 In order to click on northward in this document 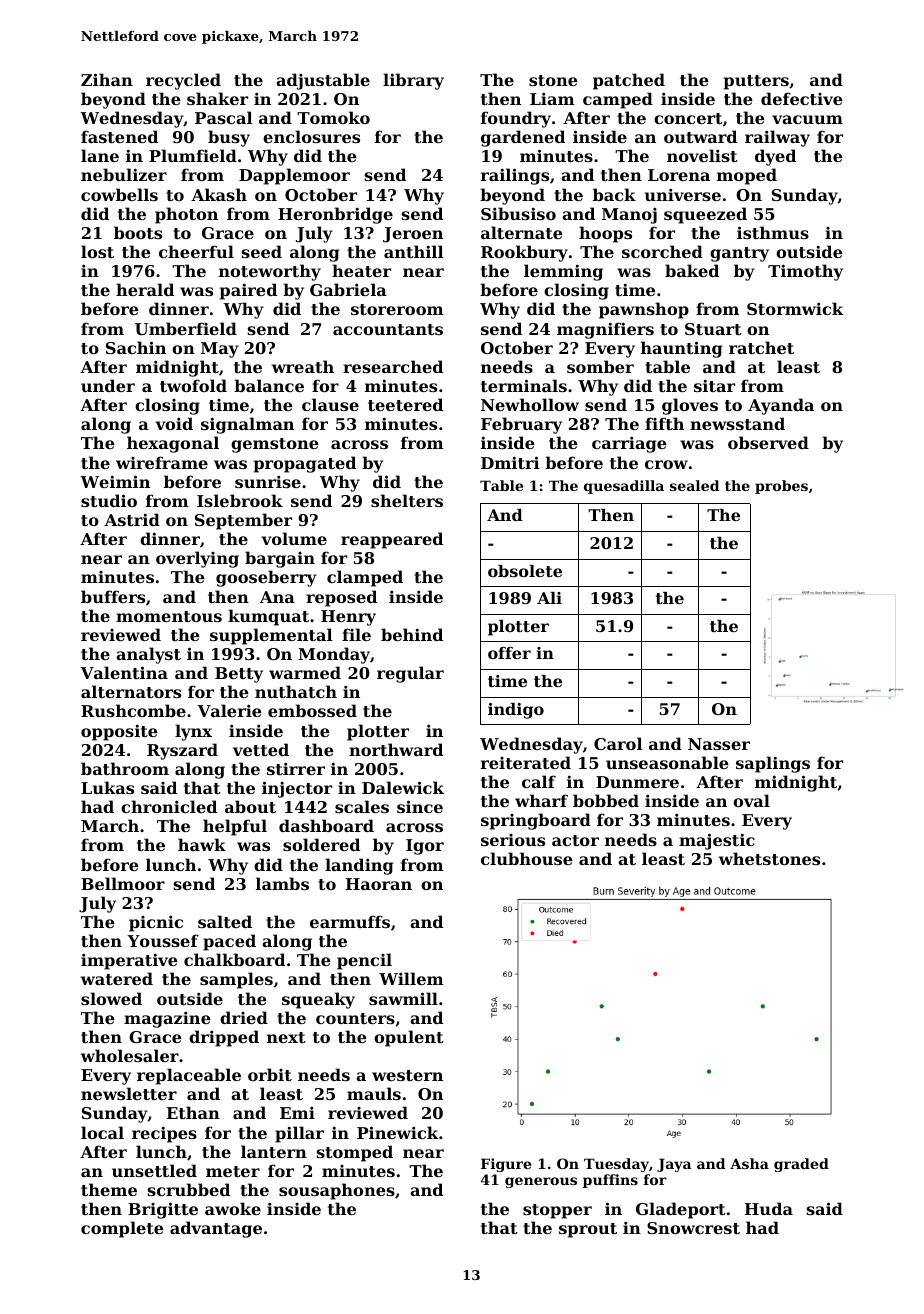, I will do `click(396, 749)`.
